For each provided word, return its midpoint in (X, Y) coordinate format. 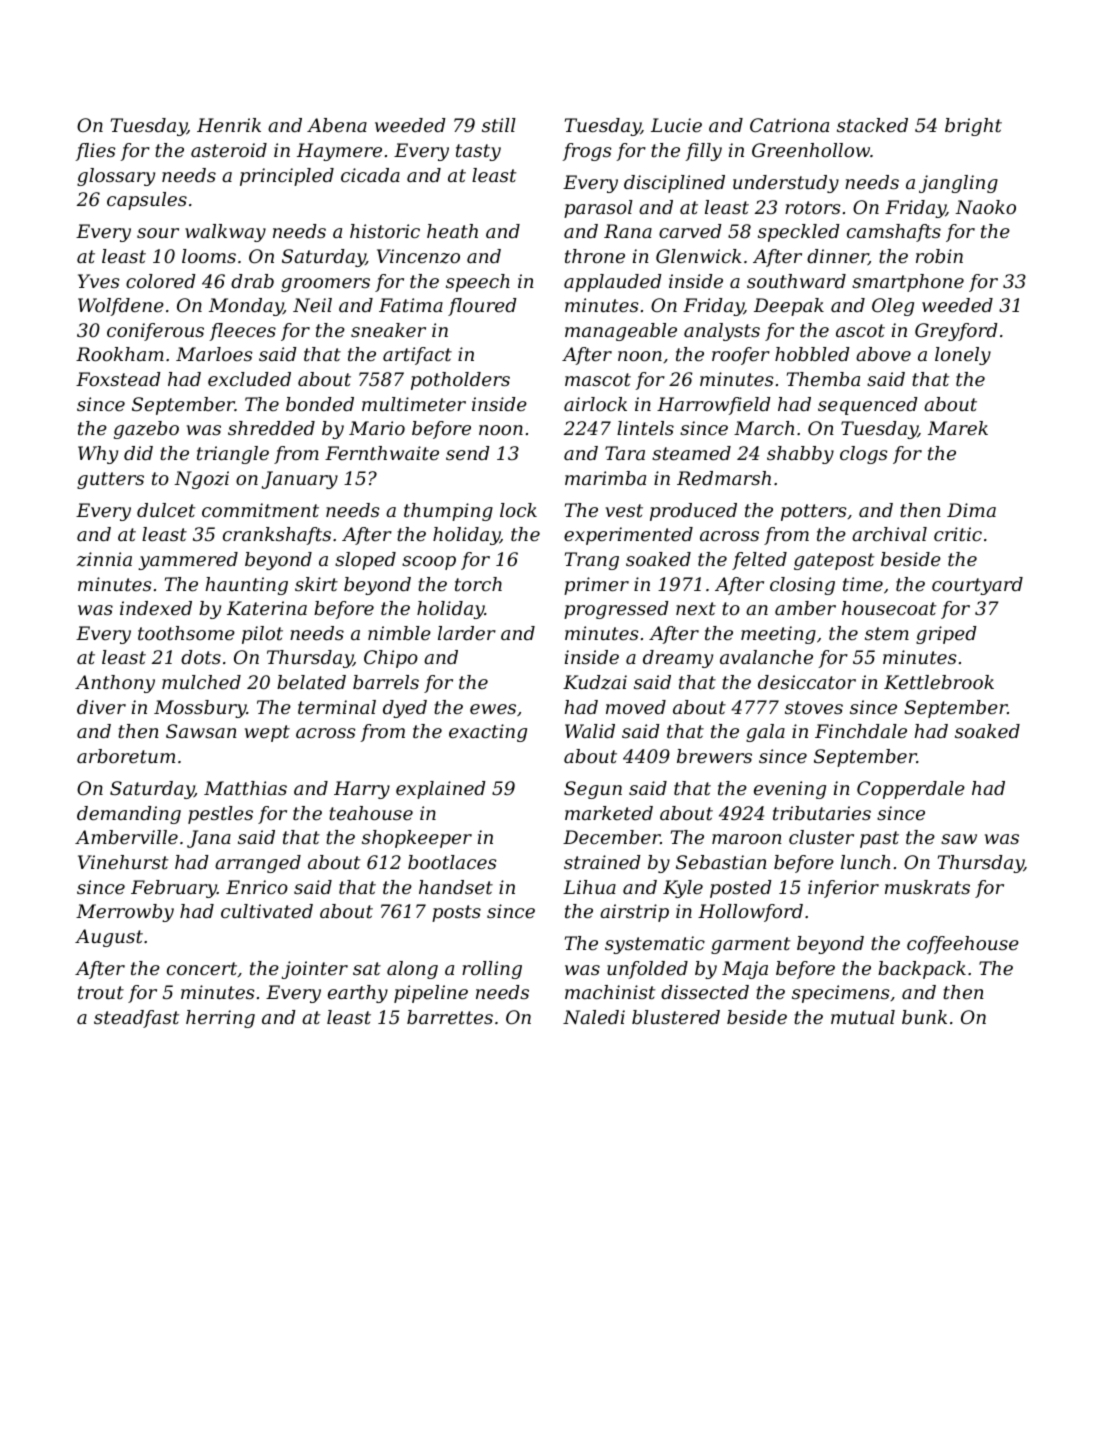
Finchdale (861, 731)
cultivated (267, 911)
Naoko (985, 207)
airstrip (634, 913)
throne (595, 256)
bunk (924, 1017)
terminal (337, 707)
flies (95, 152)
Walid (590, 731)
